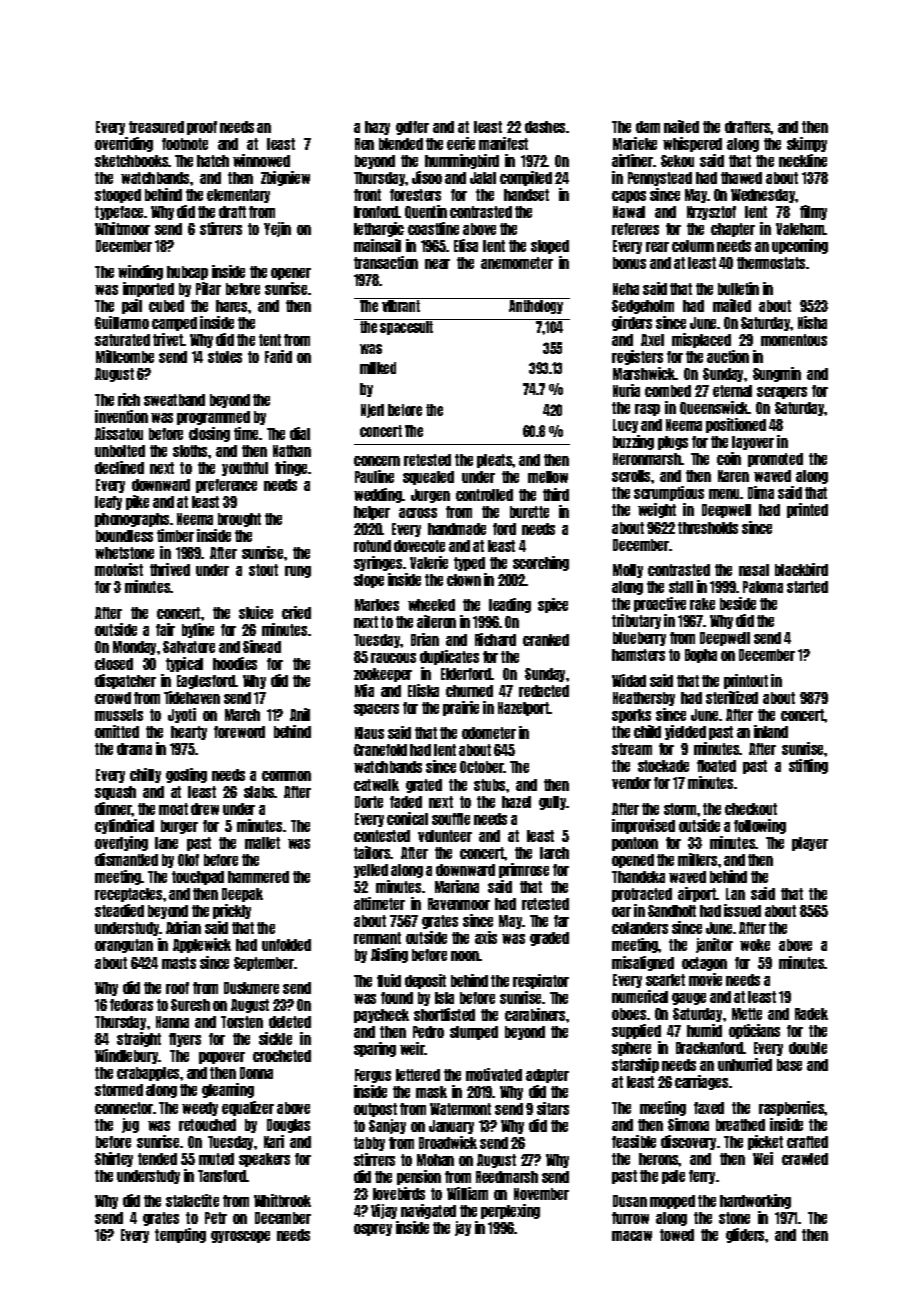 Image resolution: width=924 pixels, height=1308 pixels. I want to click on Shirley, so click(114, 1159).
